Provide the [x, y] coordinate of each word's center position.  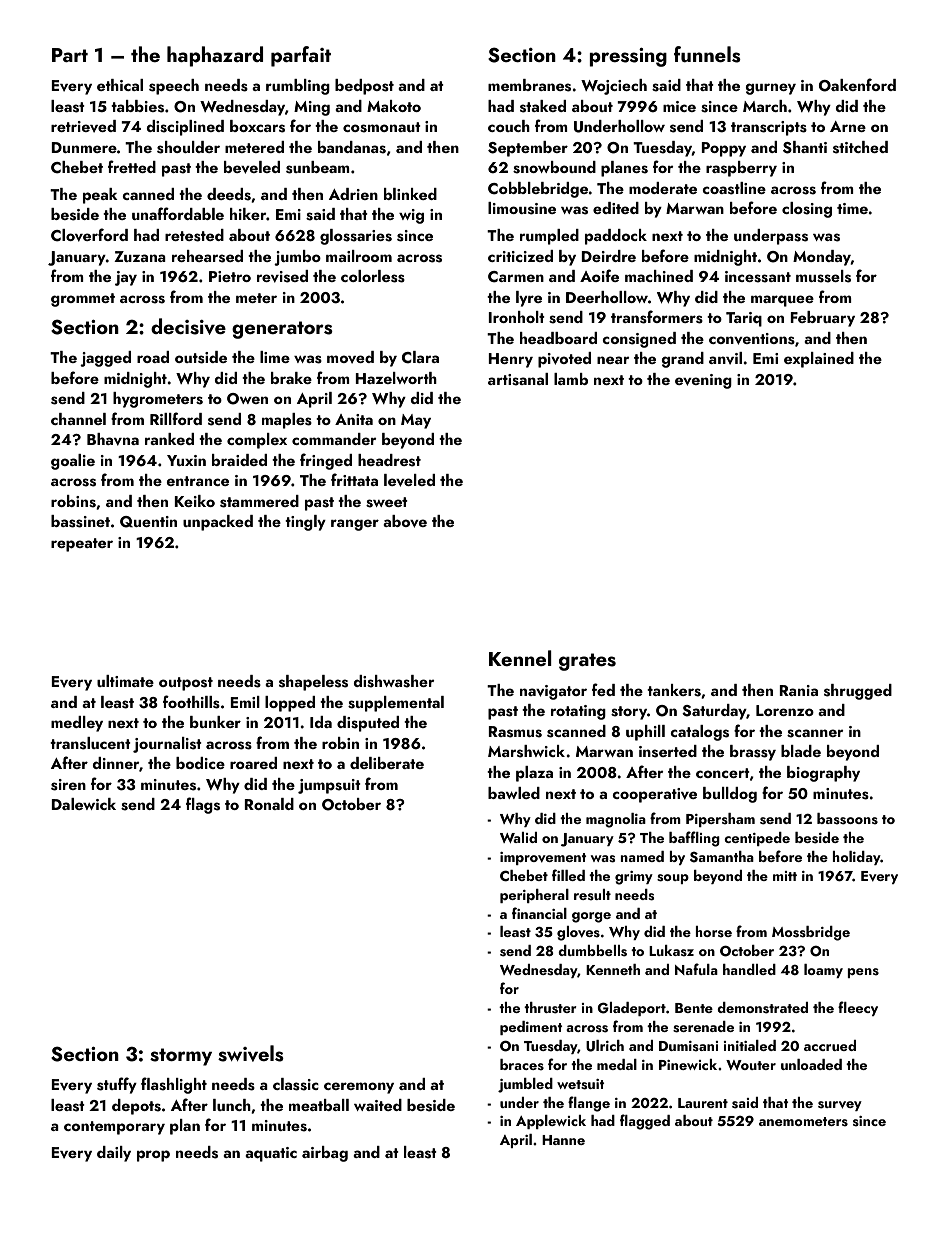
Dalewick [83, 804]
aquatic [271, 1154]
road [153, 357]
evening [703, 381]
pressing [628, 57]
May [416, 421]
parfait [301, 56]
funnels [707, 54]
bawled [514, 793]
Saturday [714, 712]
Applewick [551, 1122]
